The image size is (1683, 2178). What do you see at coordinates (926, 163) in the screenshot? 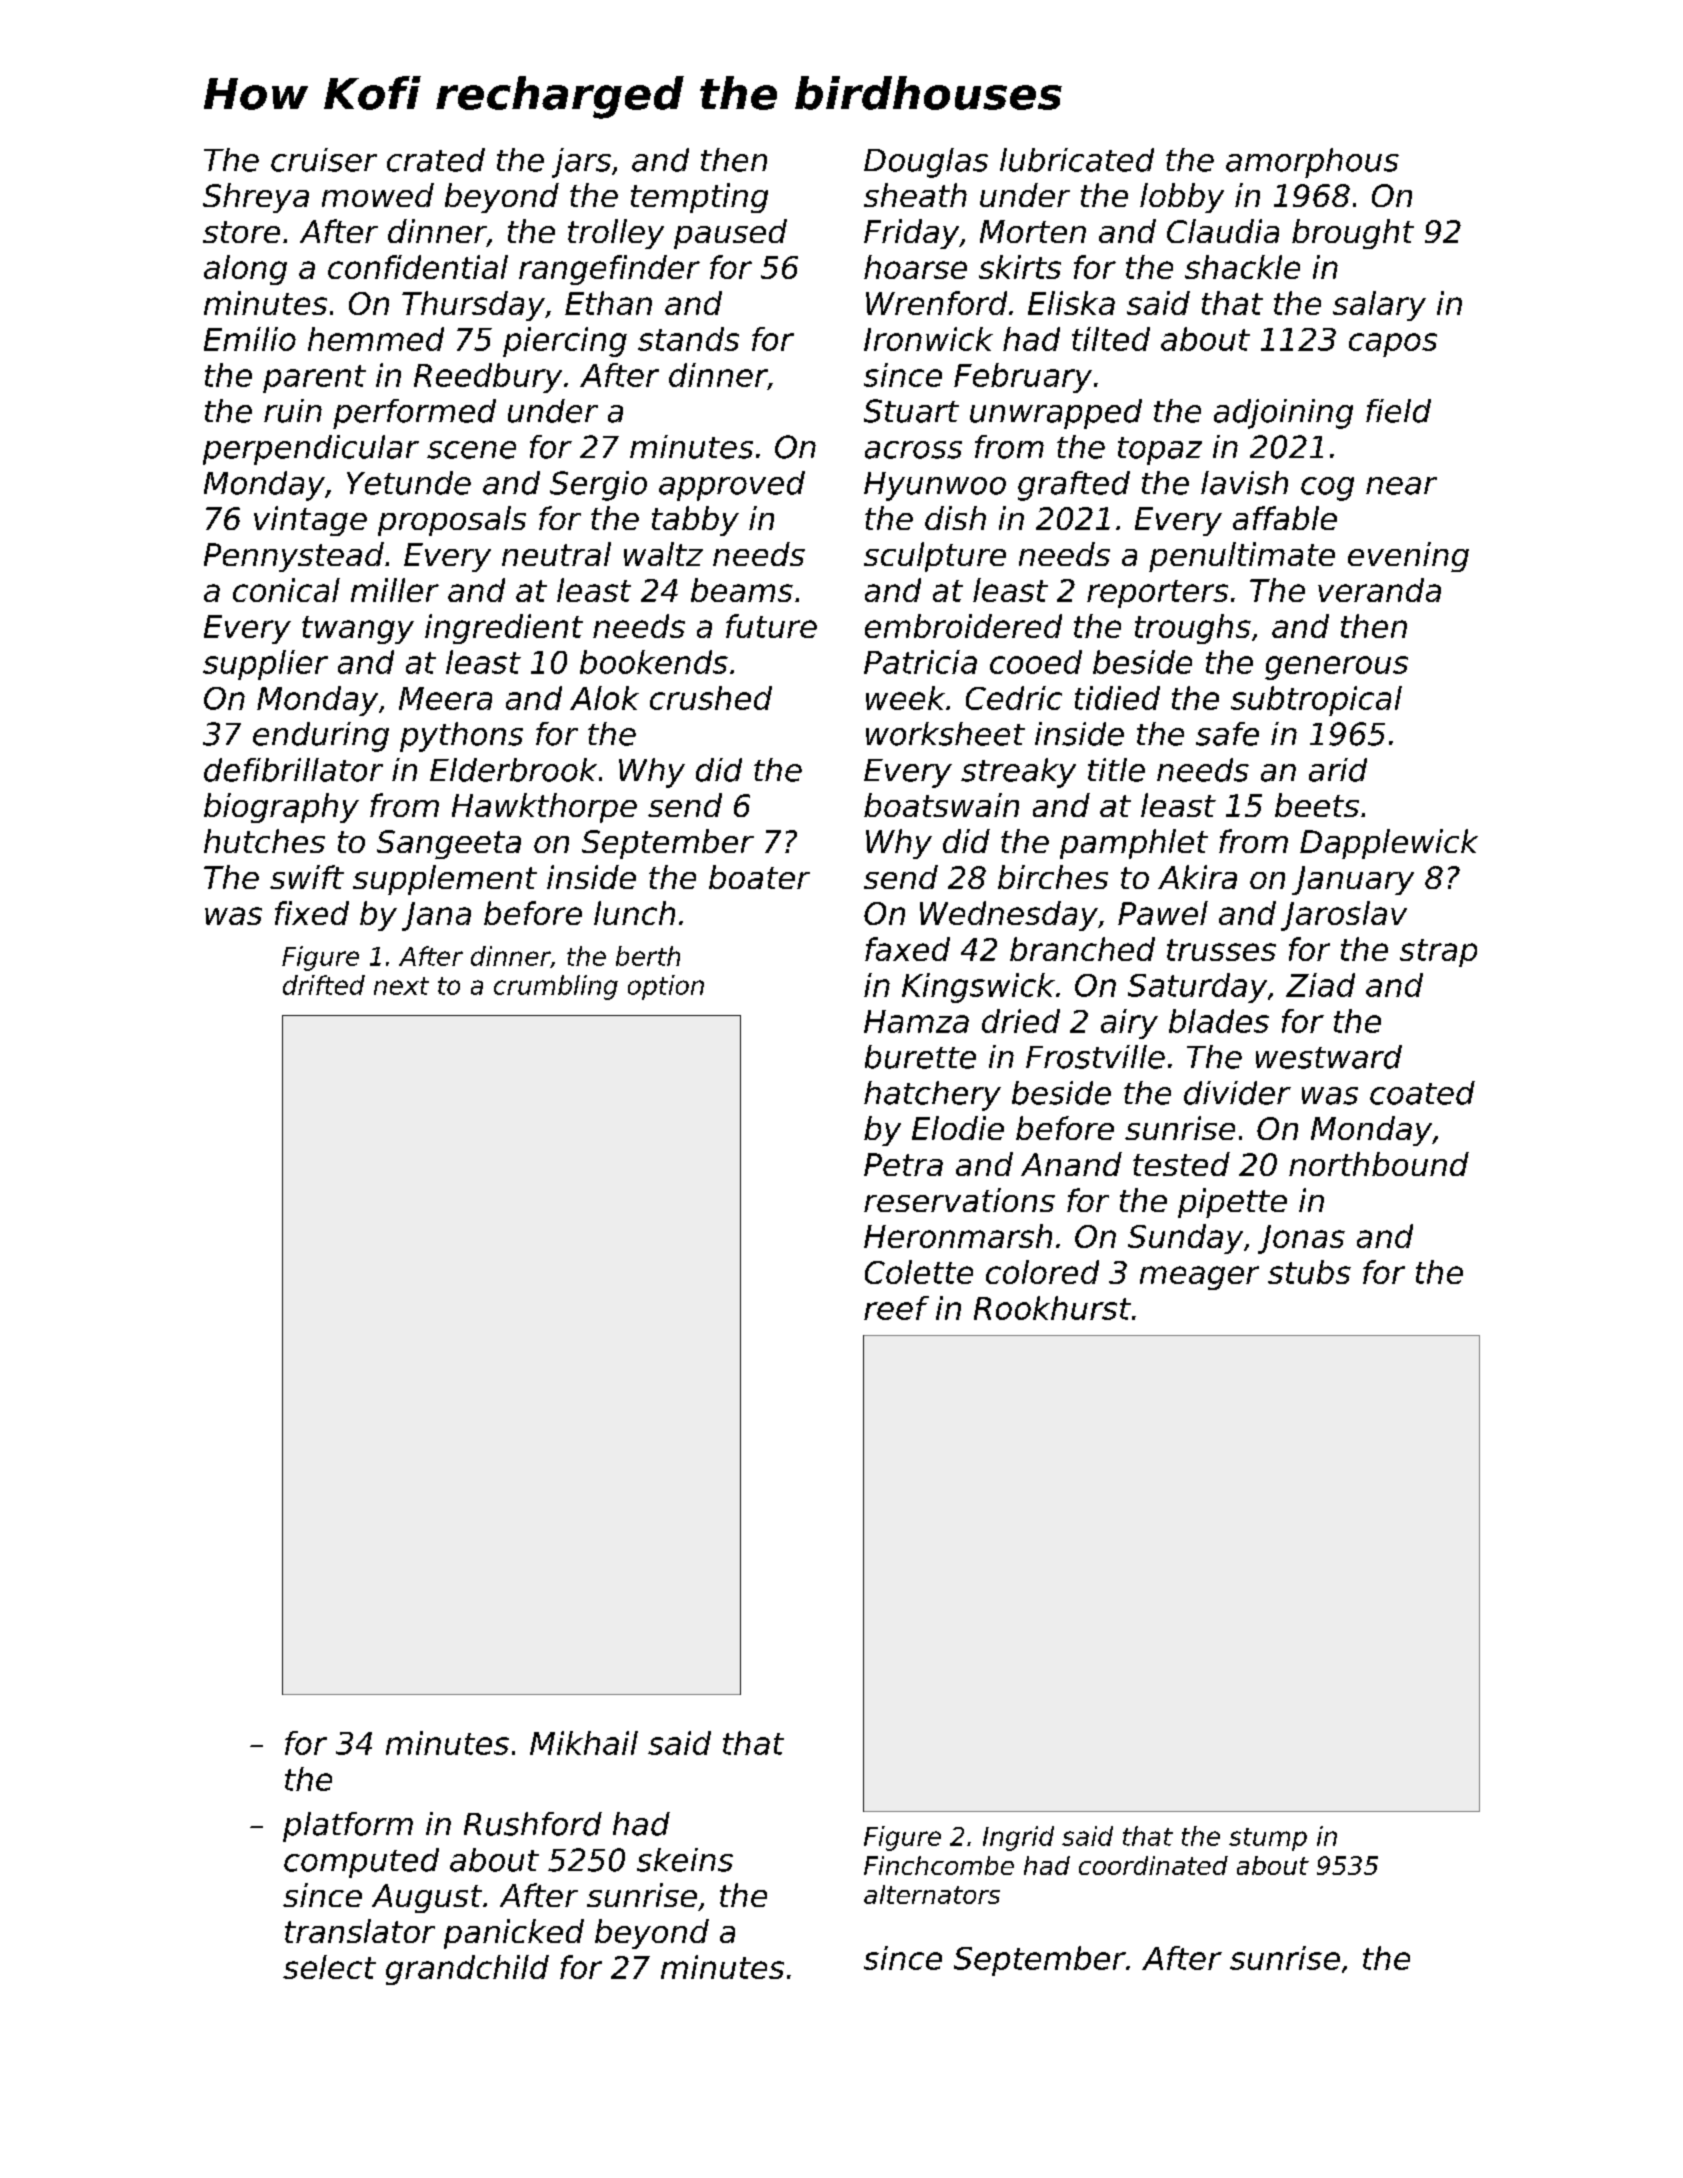
I see `Douglas` at bounding box center [926, 163].
